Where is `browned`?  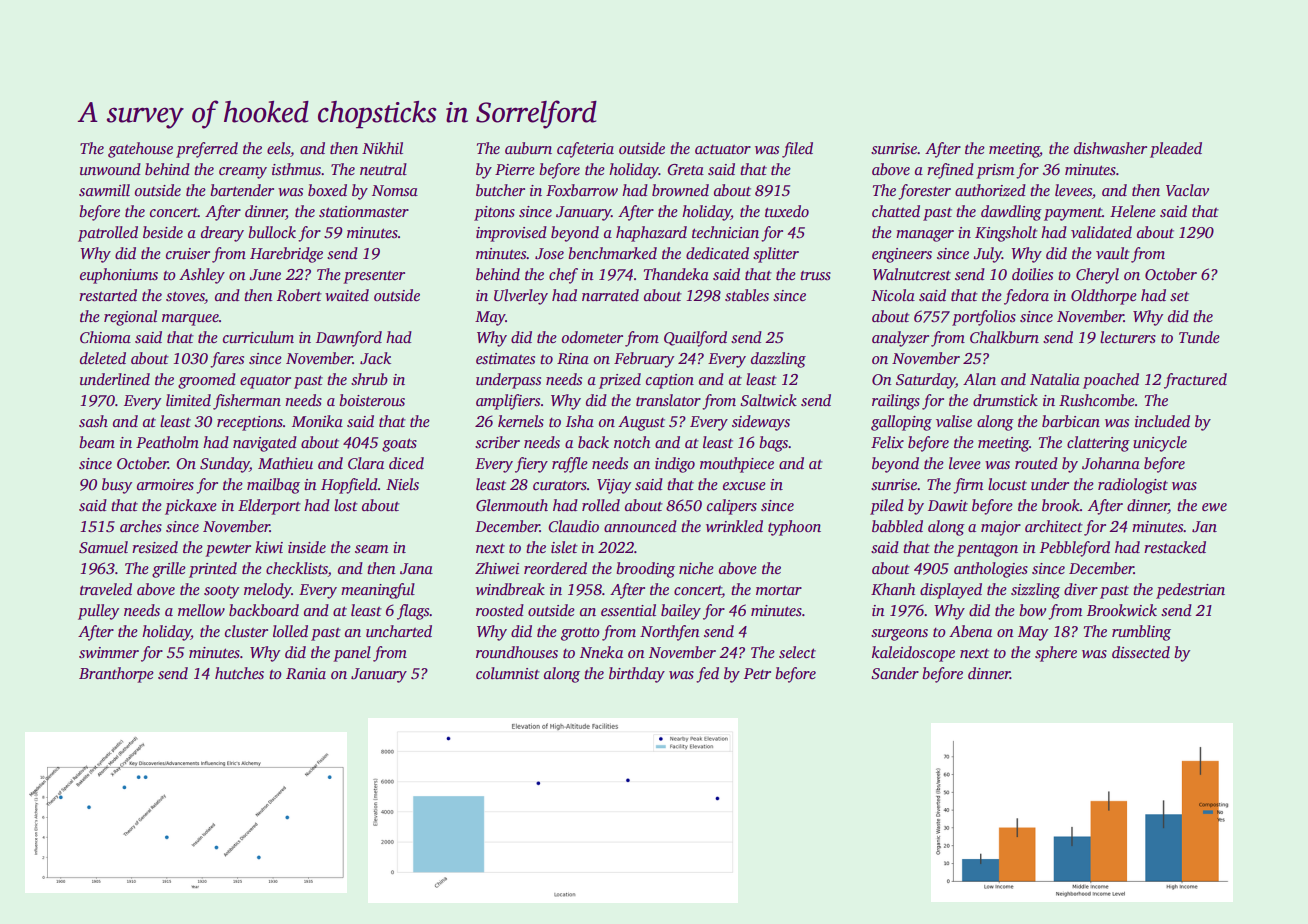 browned is located at coordinates (680, 190).
